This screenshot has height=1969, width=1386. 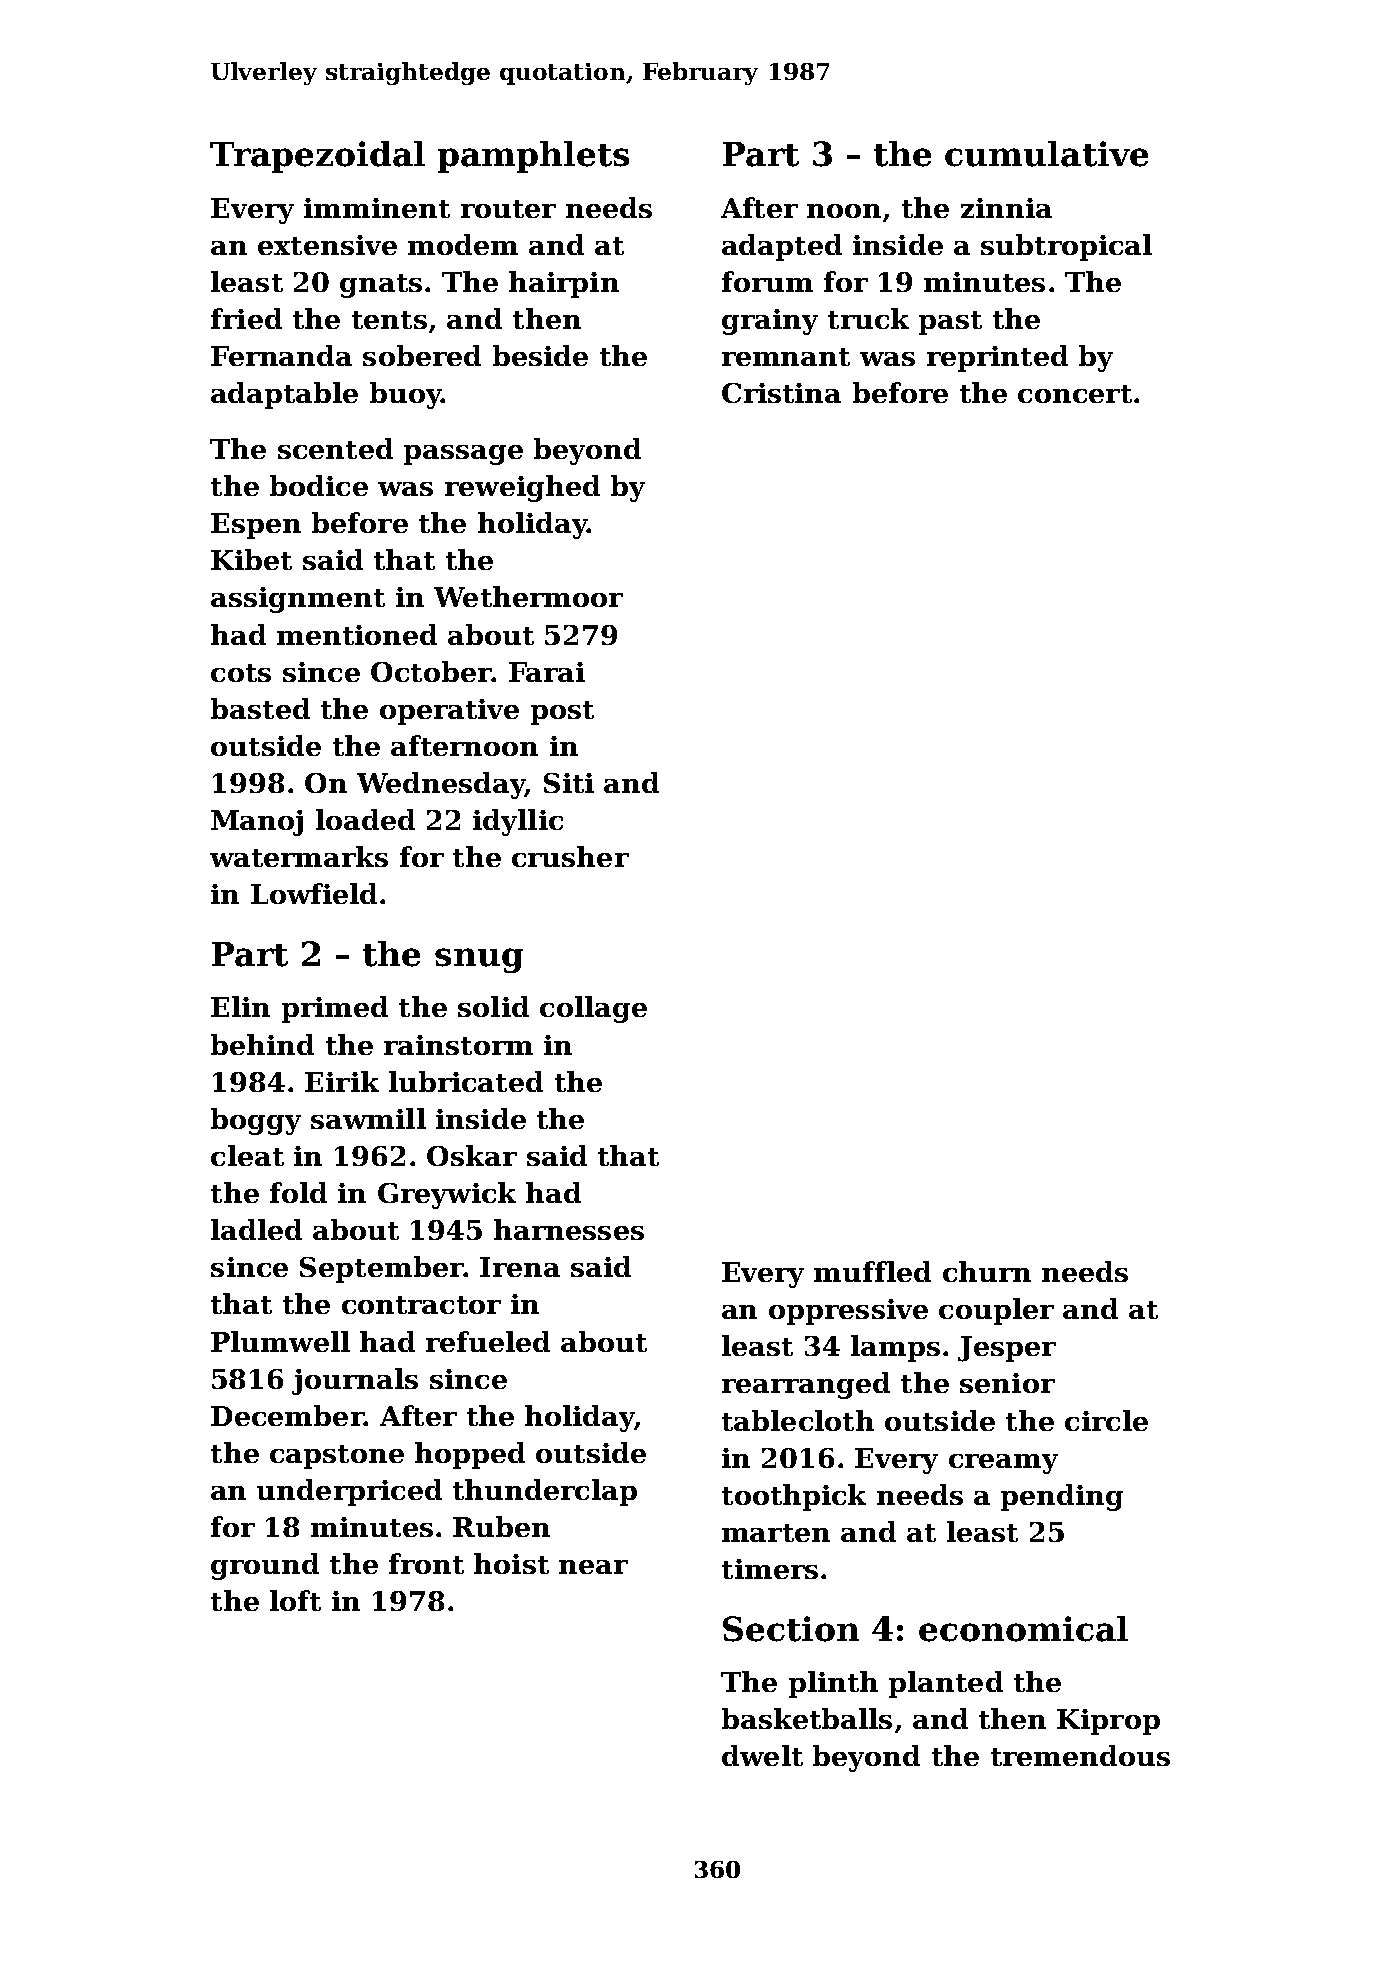 What do you see at coordinates (463, 455) in the screenshot?
I see `passage` at bounding box center [463, 455].
